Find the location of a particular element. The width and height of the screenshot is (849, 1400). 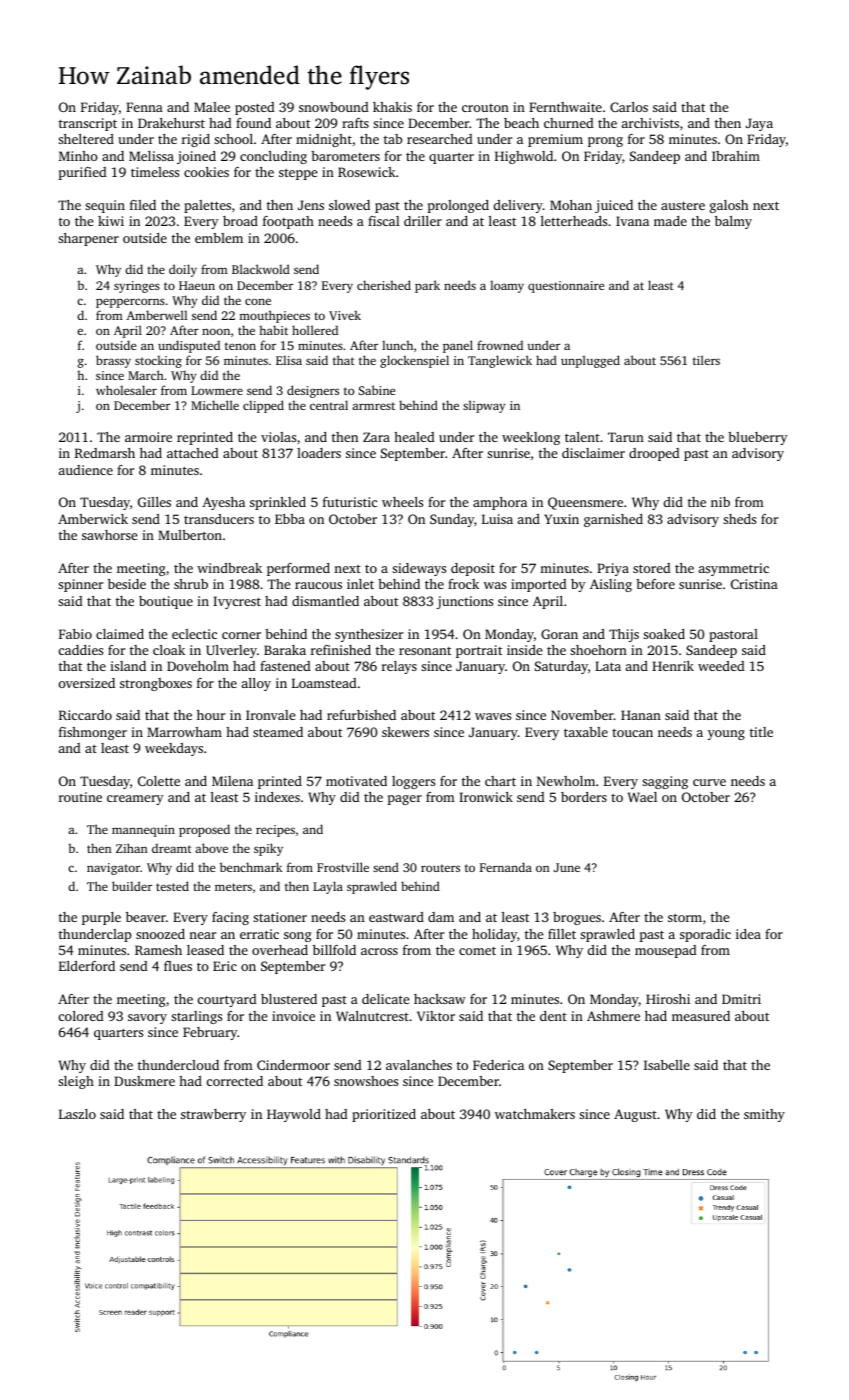

crouton is located at coordinates (485, 108).
